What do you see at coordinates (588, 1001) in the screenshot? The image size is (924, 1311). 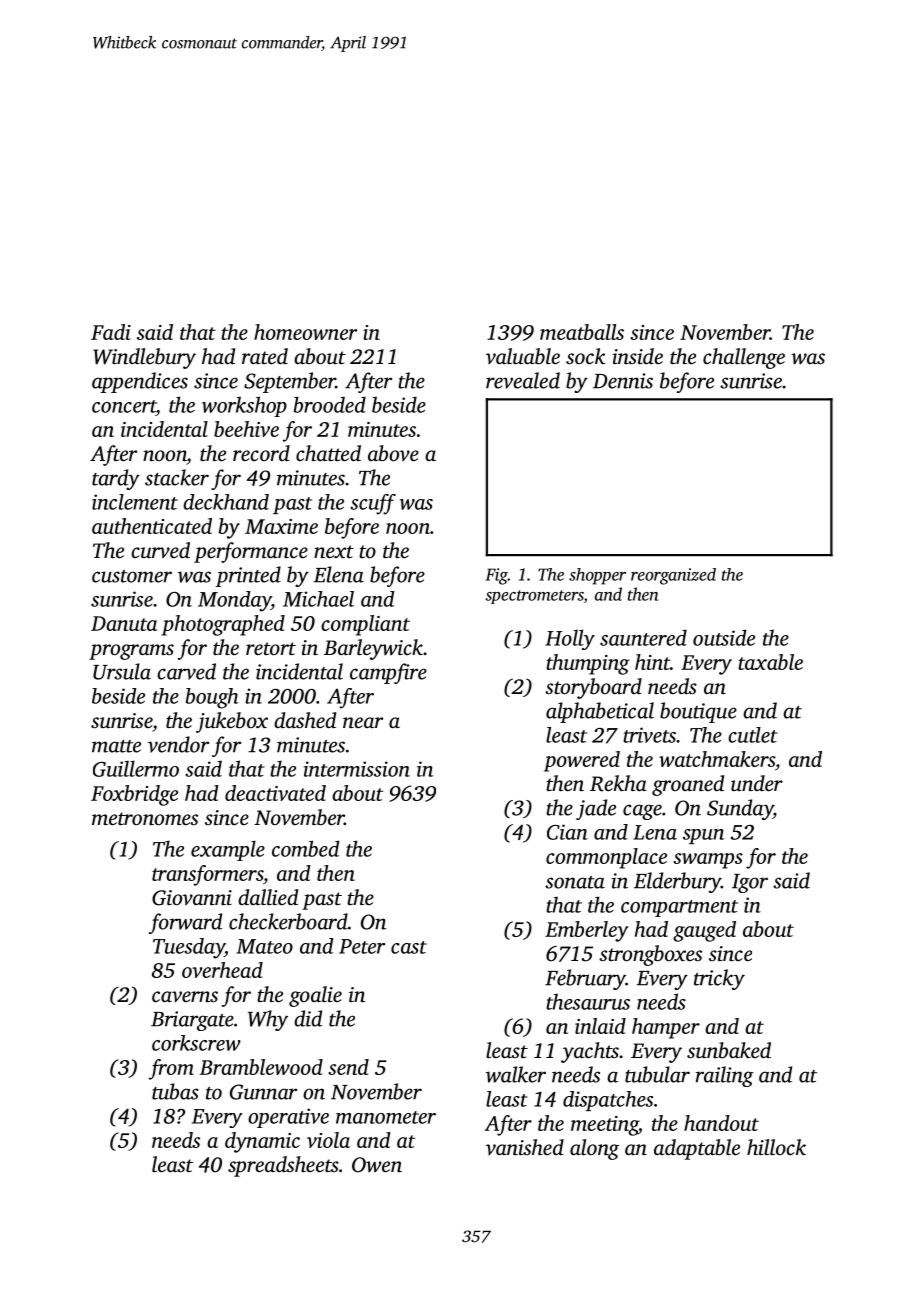 I see `thesaurus` at bounding box center [588, 1001].
